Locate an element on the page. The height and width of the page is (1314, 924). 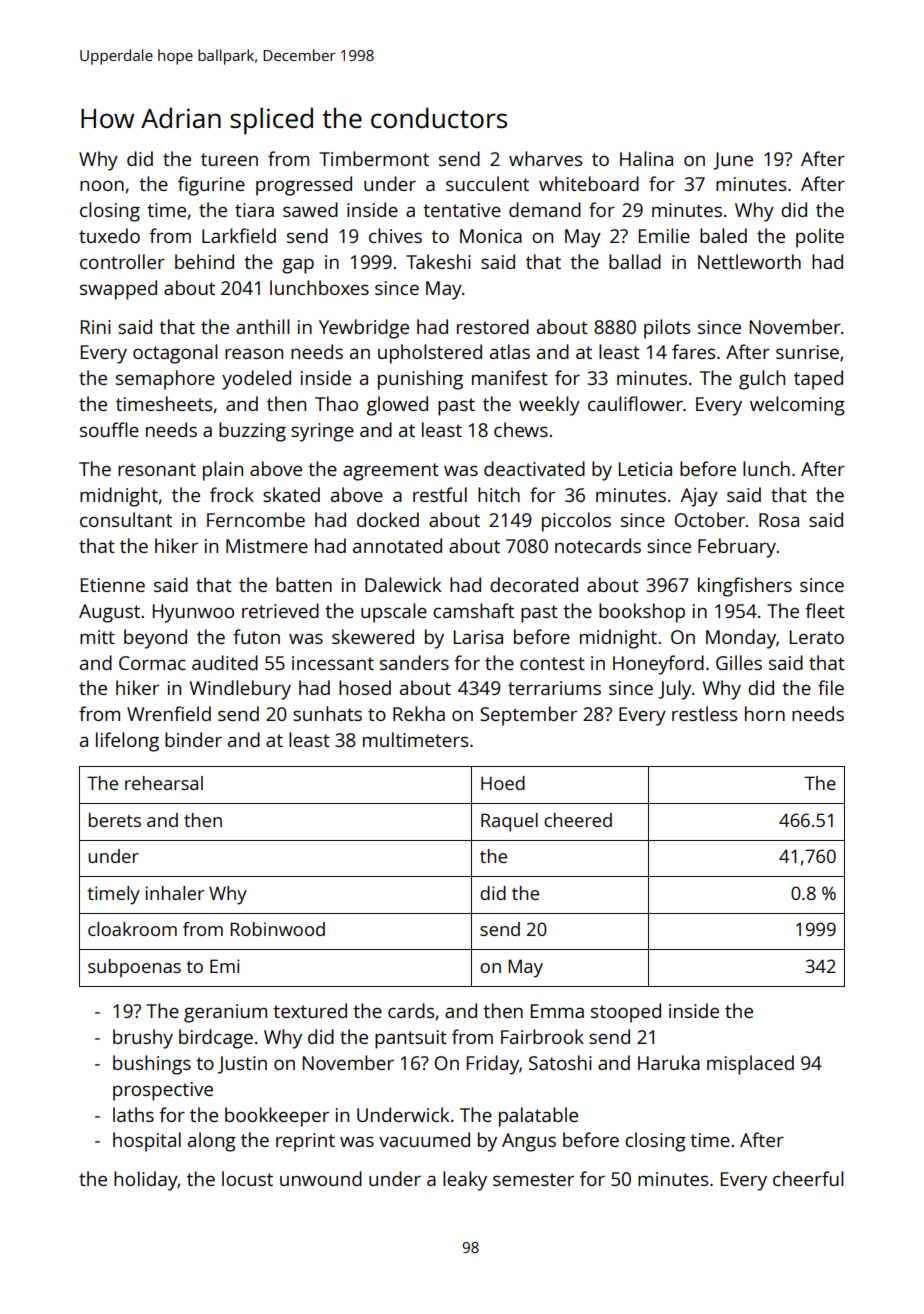
batten is located at coordinates (304, 584).
